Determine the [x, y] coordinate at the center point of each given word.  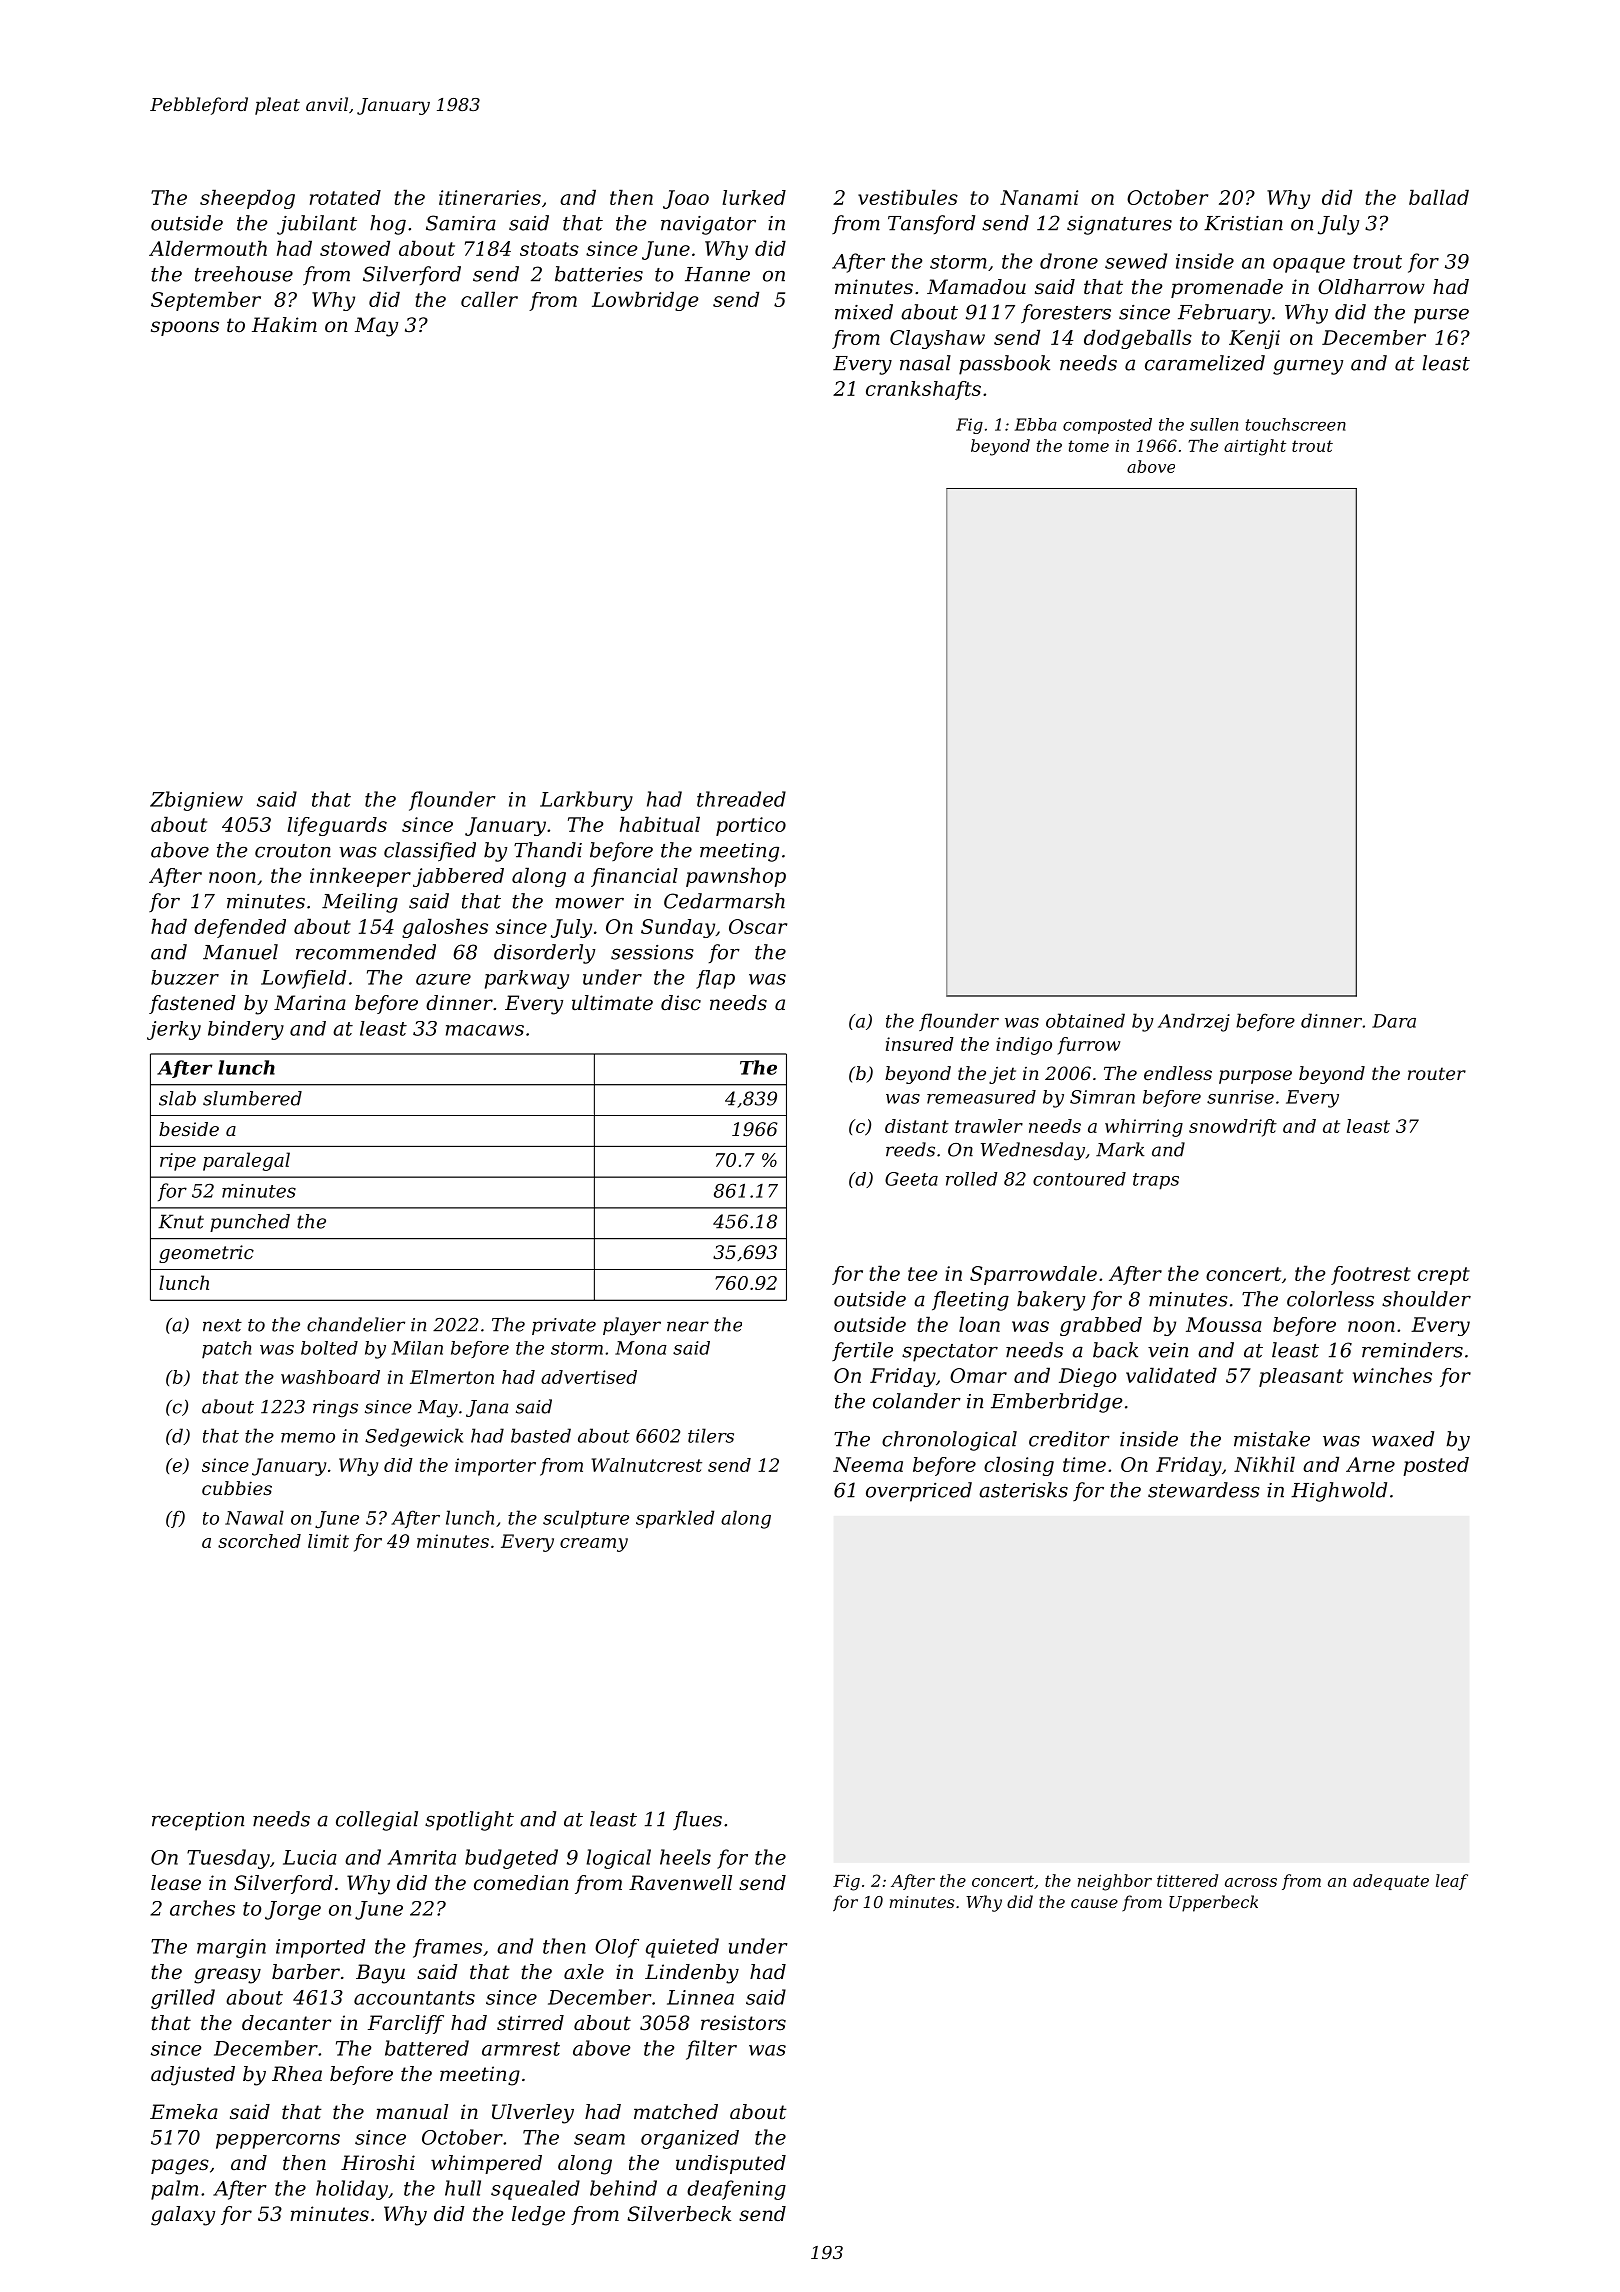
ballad [1439, 197]
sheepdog [247, 199]
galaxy [183, 2216]
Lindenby [692, 1974]
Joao [686, 199]
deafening [736, 2190]
